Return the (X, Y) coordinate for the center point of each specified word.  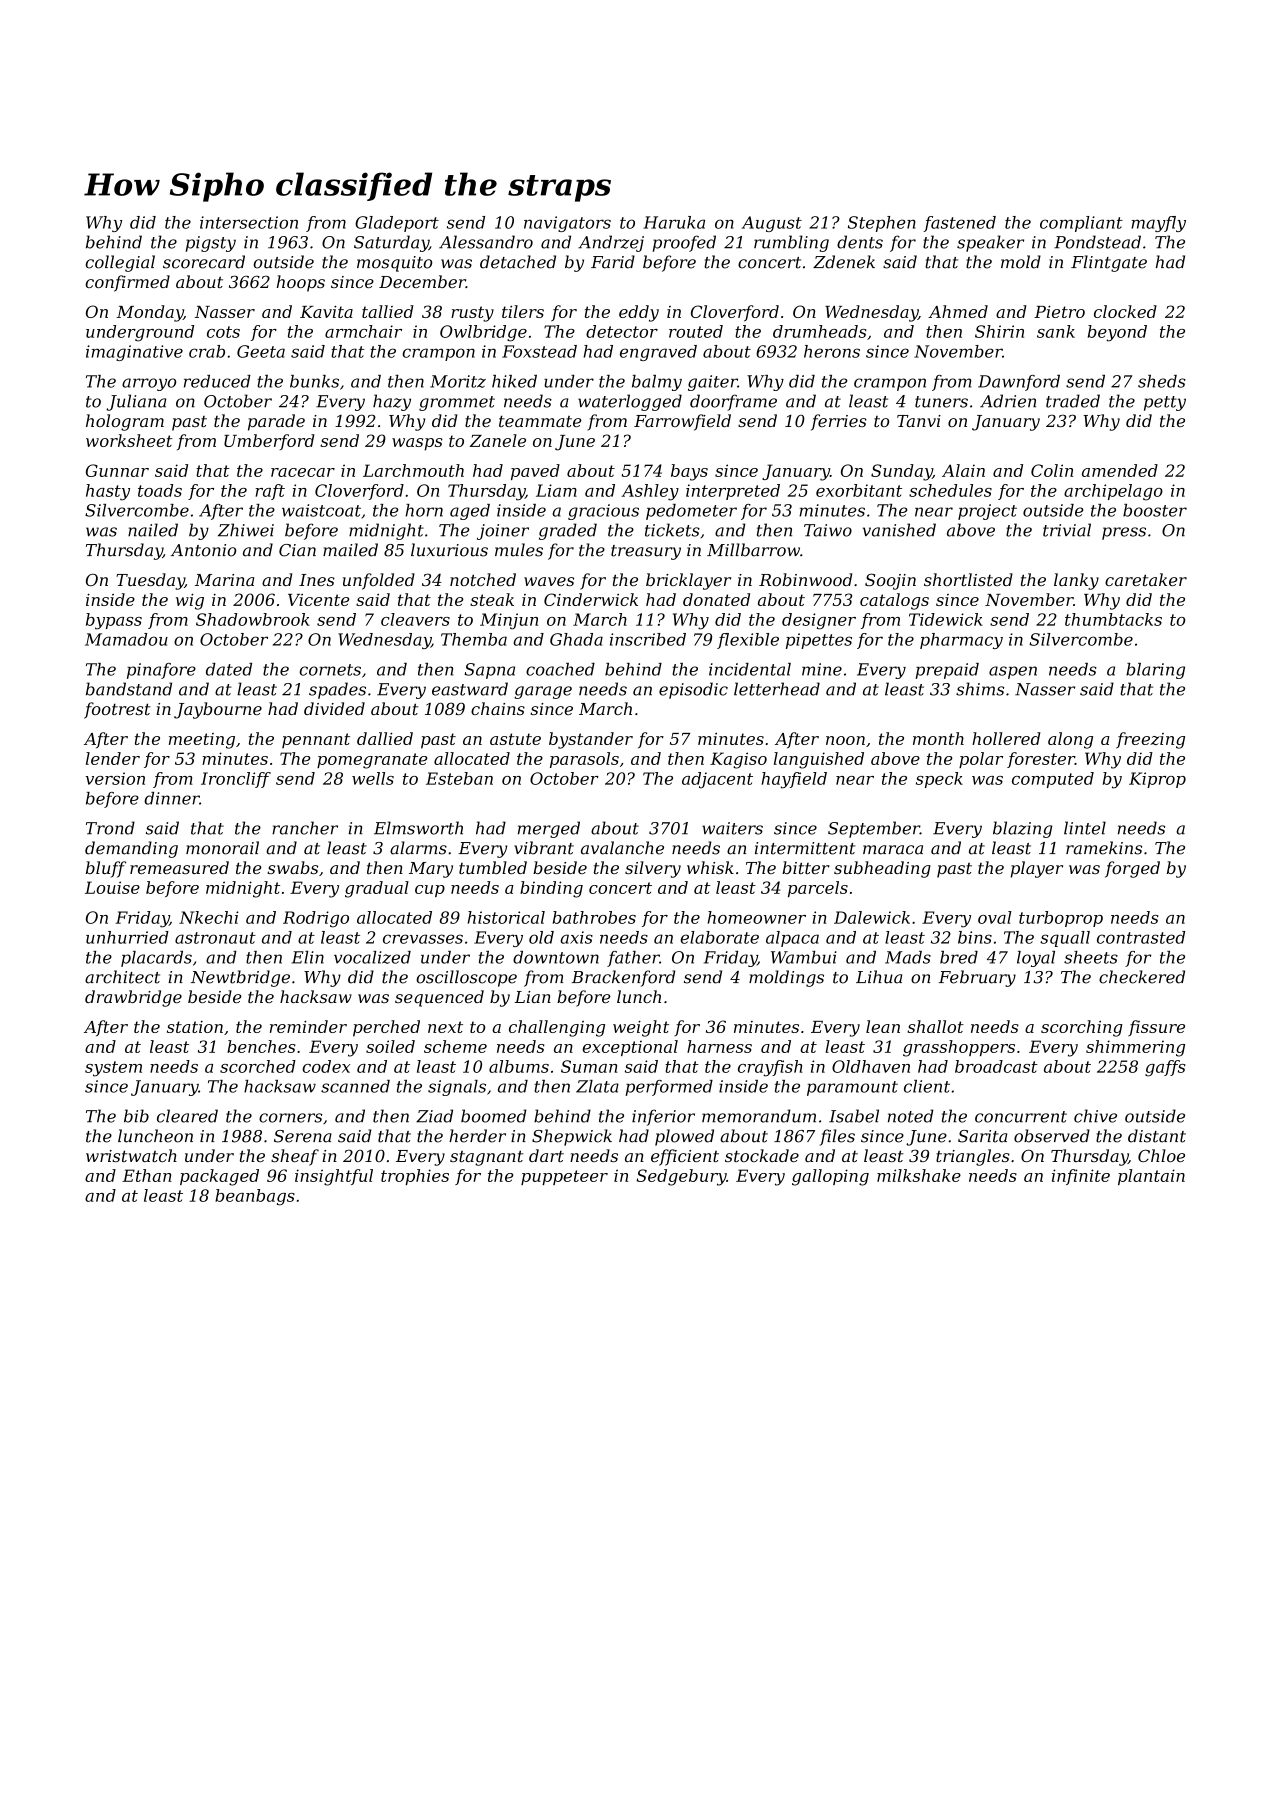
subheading (882, 869)
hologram (125, 422)
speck (939, 780)
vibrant (544, 848)
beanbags (255, 1197)
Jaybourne (218, 710)
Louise (112, 887)
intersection (249, 222)
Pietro (1059, 312)
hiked (514, 381)
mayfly (1158, 224)
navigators (567, 224)
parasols (584, 760)
